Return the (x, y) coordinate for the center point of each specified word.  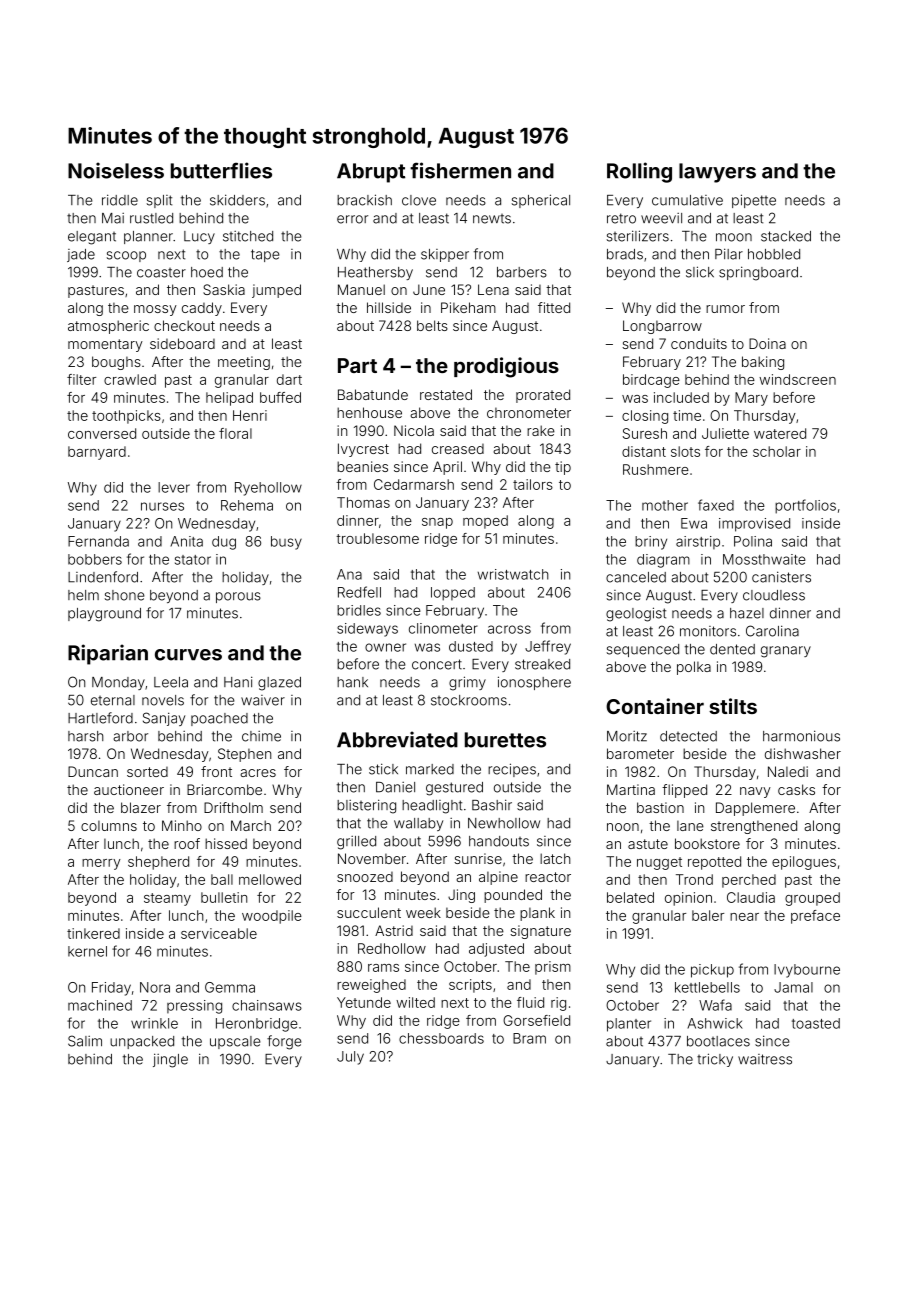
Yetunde (364, 1002)
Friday (111, 989)
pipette (754, 201)
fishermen (460, 170)
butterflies (221, 170)
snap (437, 523)
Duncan (93, 771)
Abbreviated (397, 739)
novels (163, 700)
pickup (712, 971)
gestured (454, 789)
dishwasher (803, 753)
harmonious (801, 736)
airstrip (698, 542)
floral (235, 433)
